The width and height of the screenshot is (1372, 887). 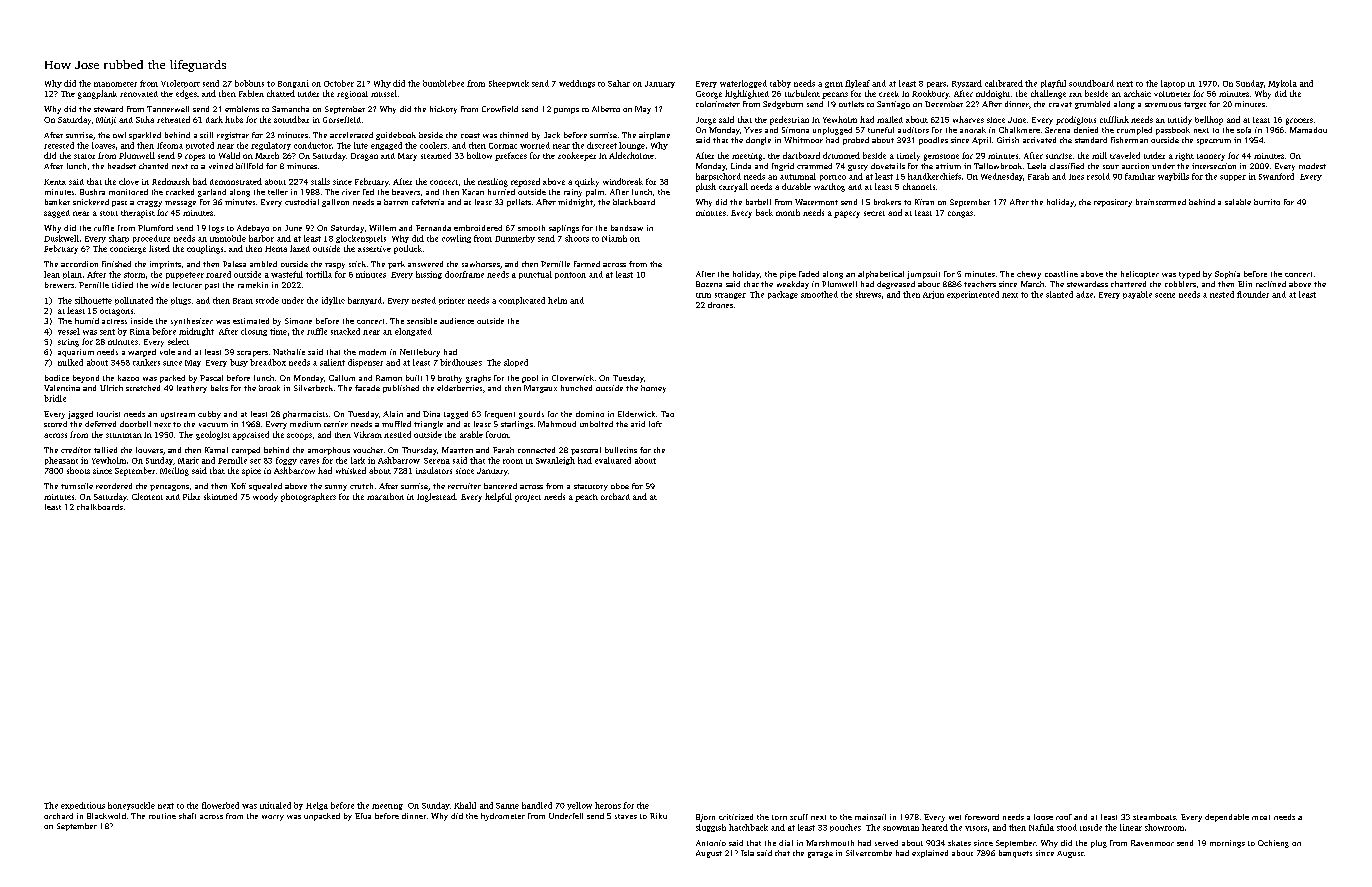 What do you see at coordinates (608, 805) in the screenshot?
I see `herons` at bounding box center [608, 805].
